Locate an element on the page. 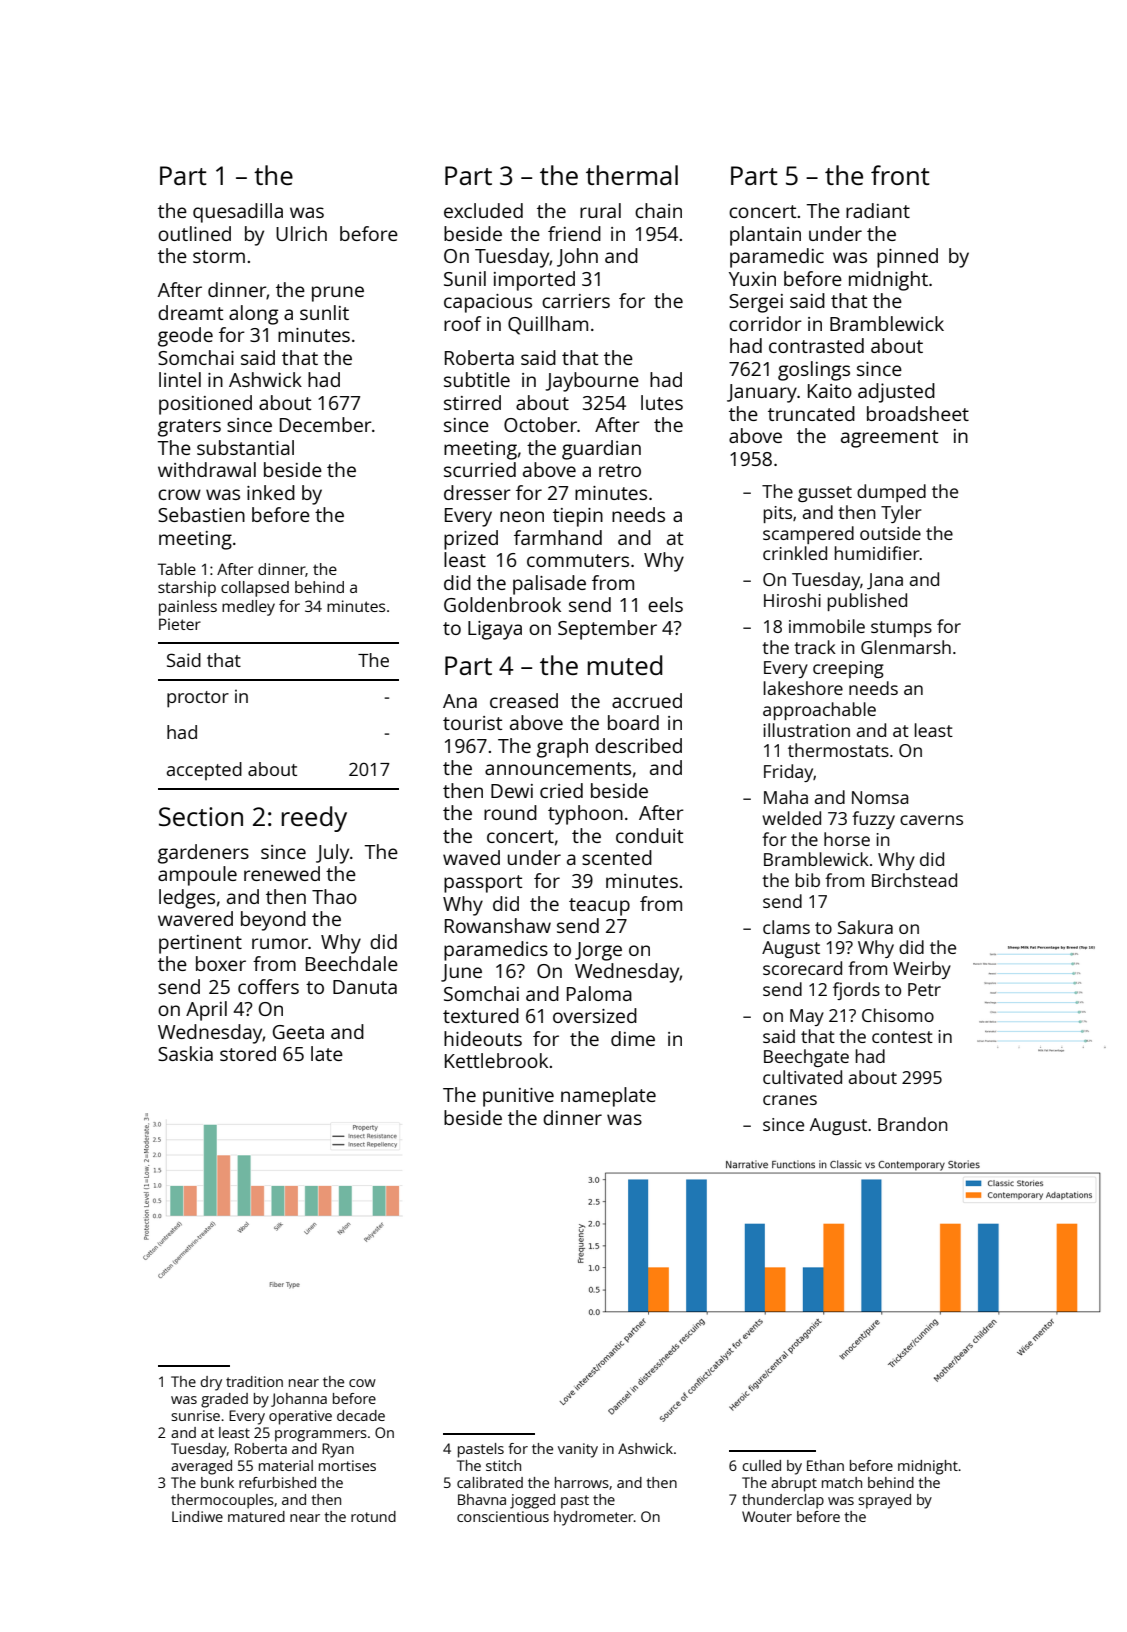  prized is located at coordinates (471, 540).
